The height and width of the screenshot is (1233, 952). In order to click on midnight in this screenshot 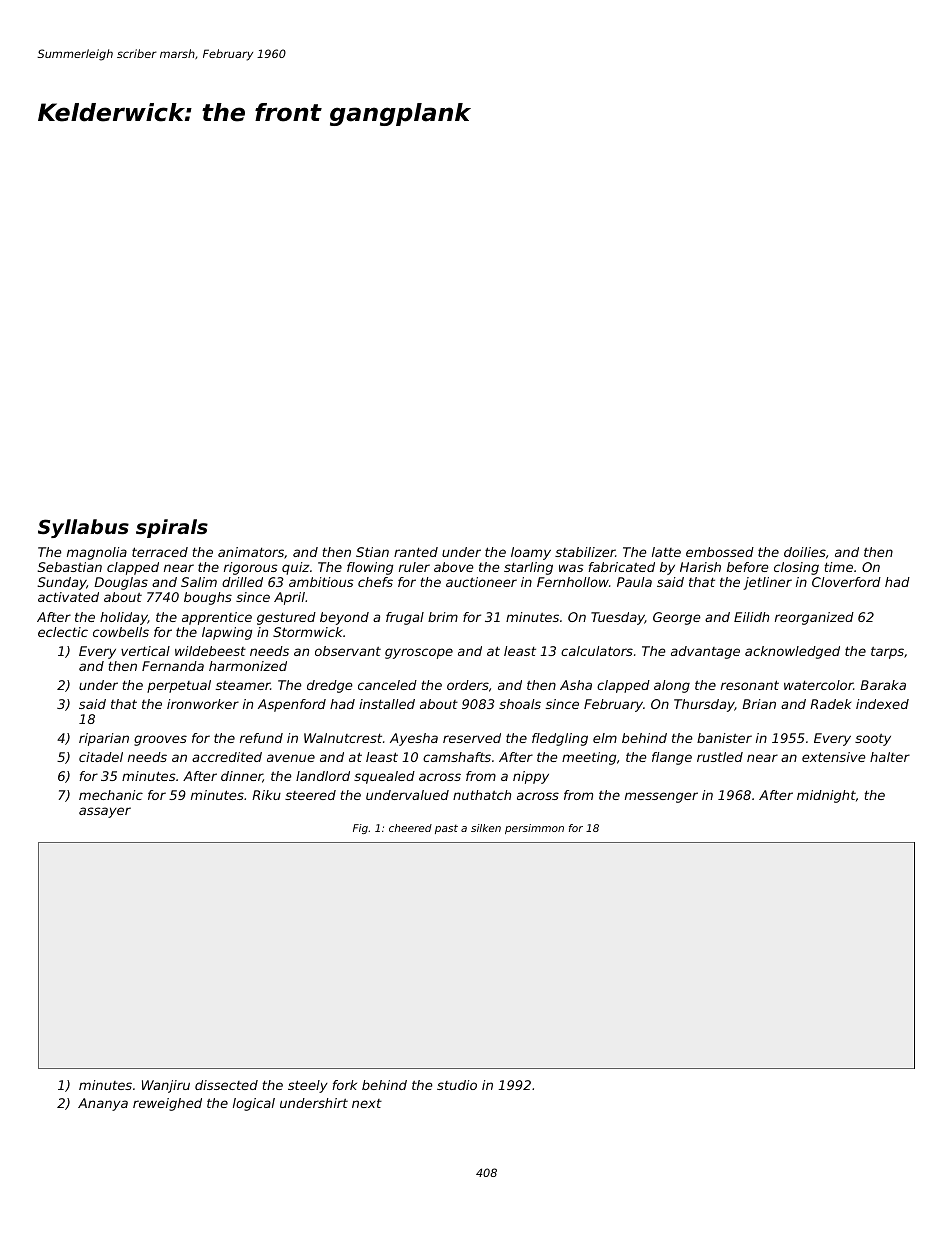, I will do `click(826, 796)`.
